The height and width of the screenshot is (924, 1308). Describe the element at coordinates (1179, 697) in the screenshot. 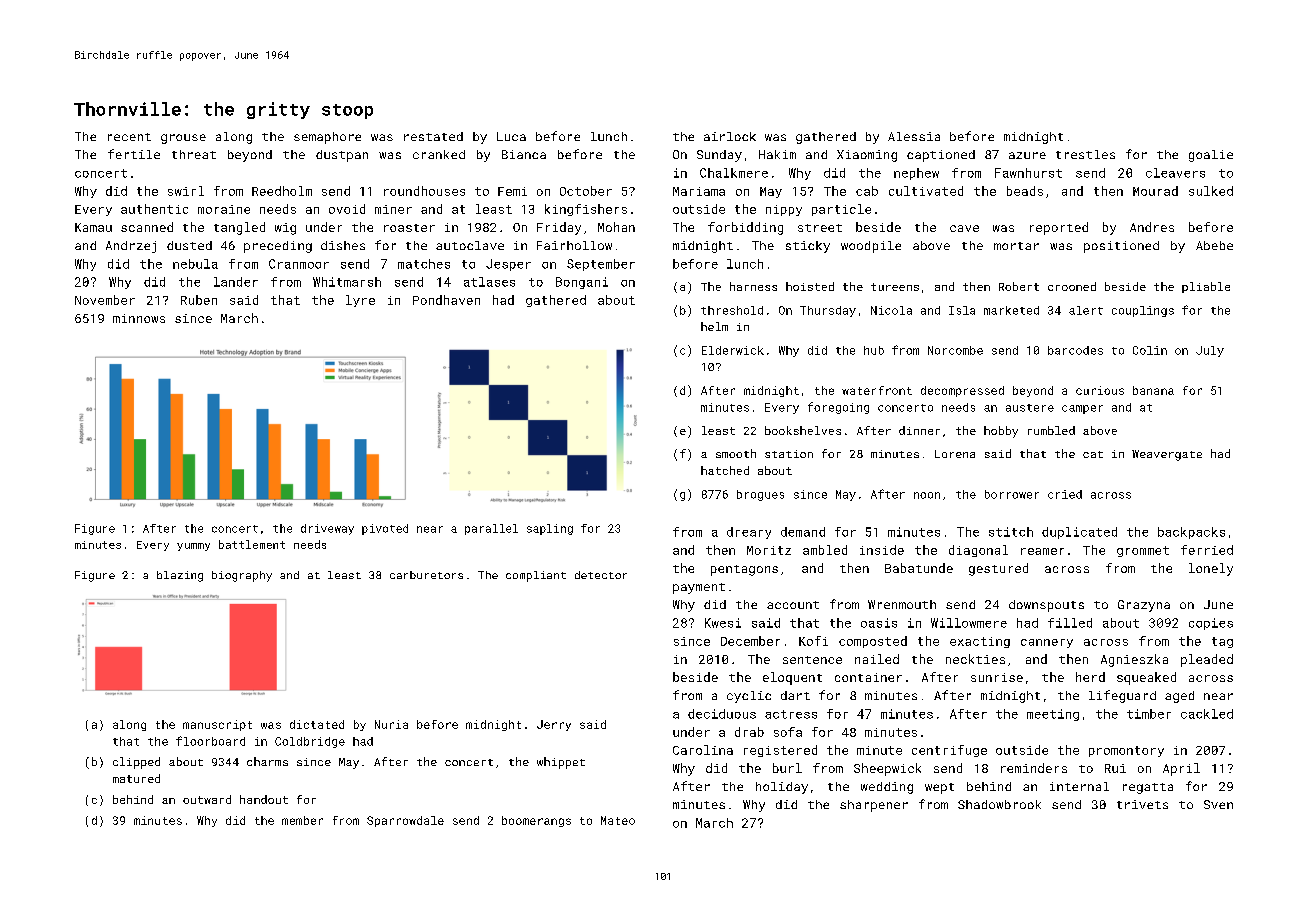

I see `aged` at that location.
